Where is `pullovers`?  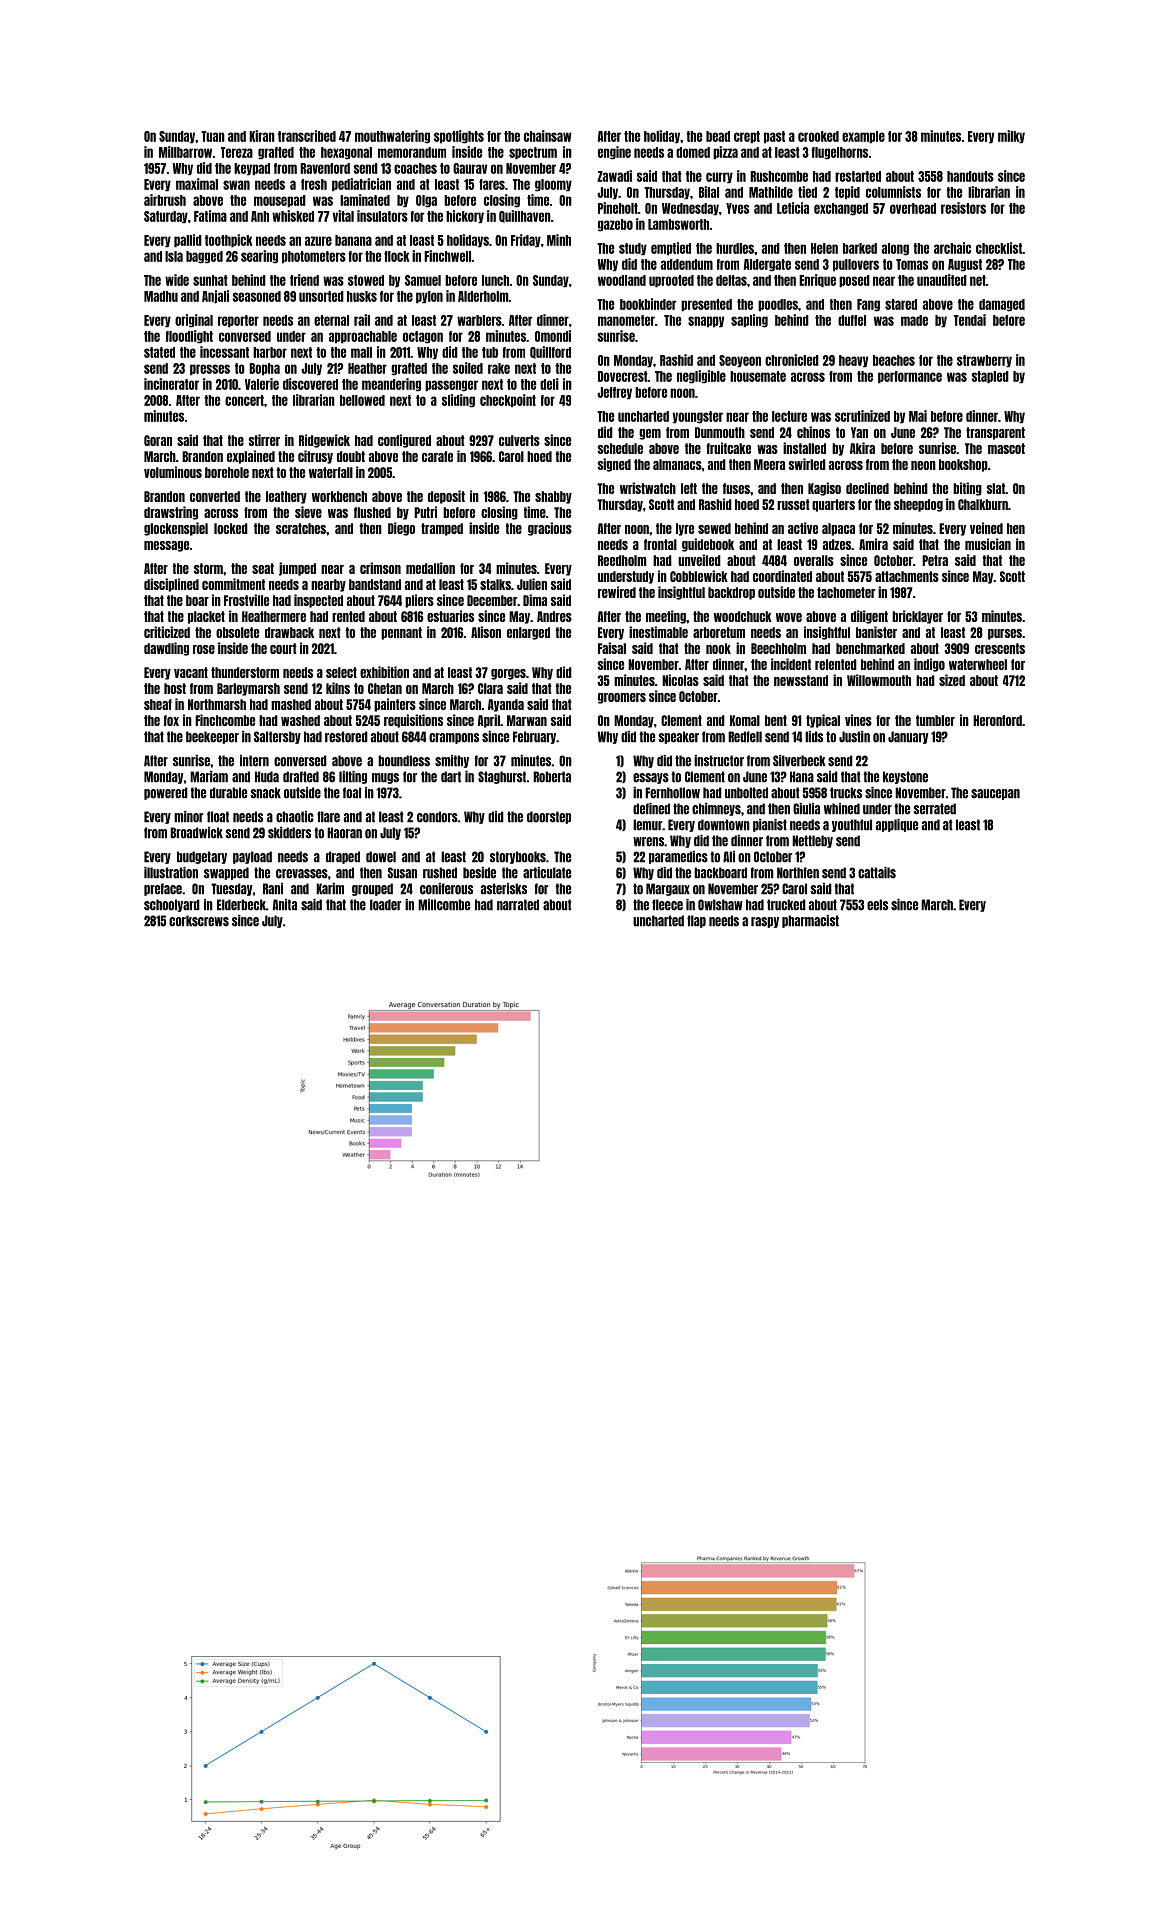 pullovers is located at coordinates (856, 265).
